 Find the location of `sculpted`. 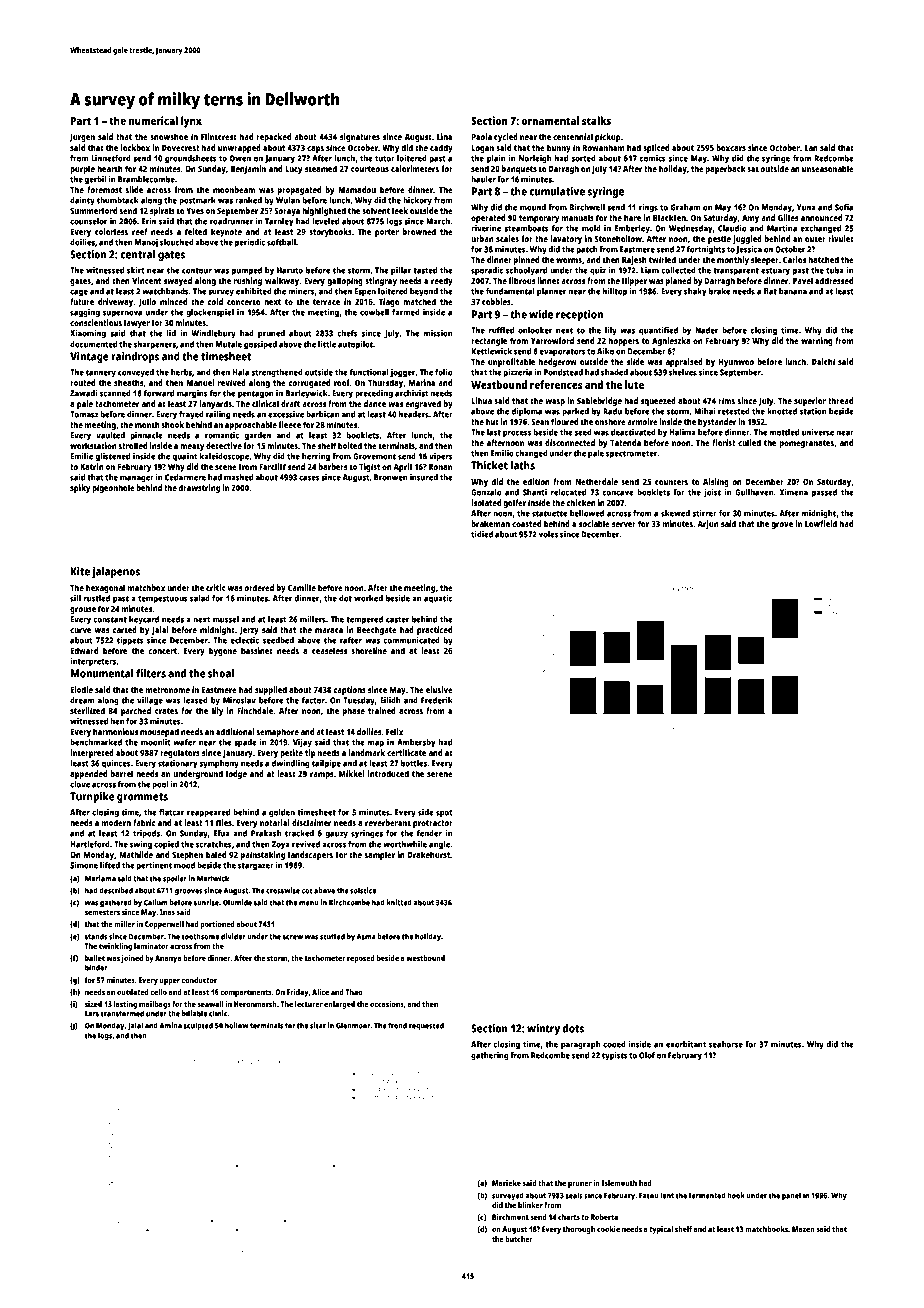

sculpted is located at coordinates (198, 1026).
